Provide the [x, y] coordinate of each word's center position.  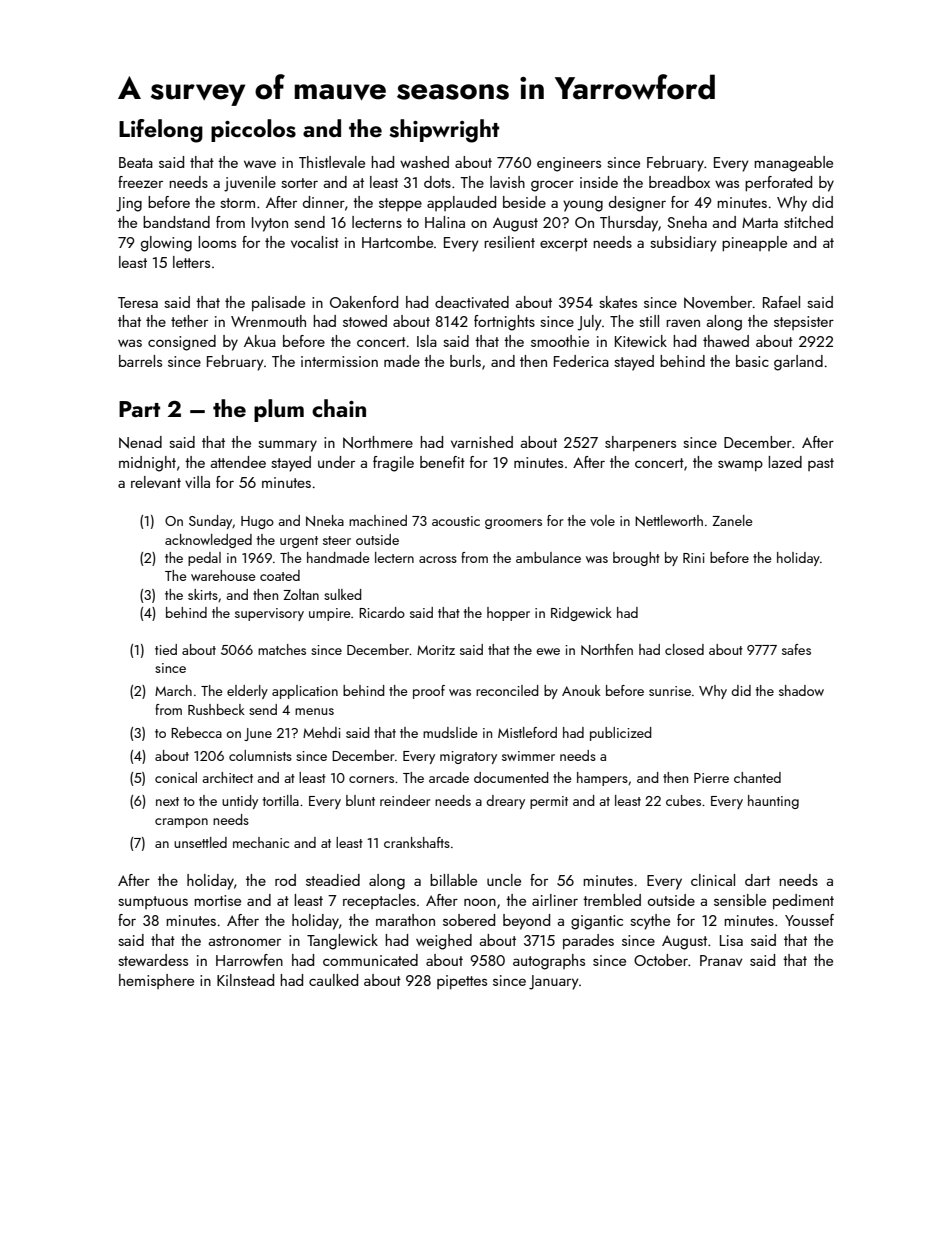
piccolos [253, 130]
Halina [445, 222]
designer [637, 204]
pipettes [462, 982]
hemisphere [156, 981]
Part [139, 409]
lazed [785, 462]
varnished [482, 442]
